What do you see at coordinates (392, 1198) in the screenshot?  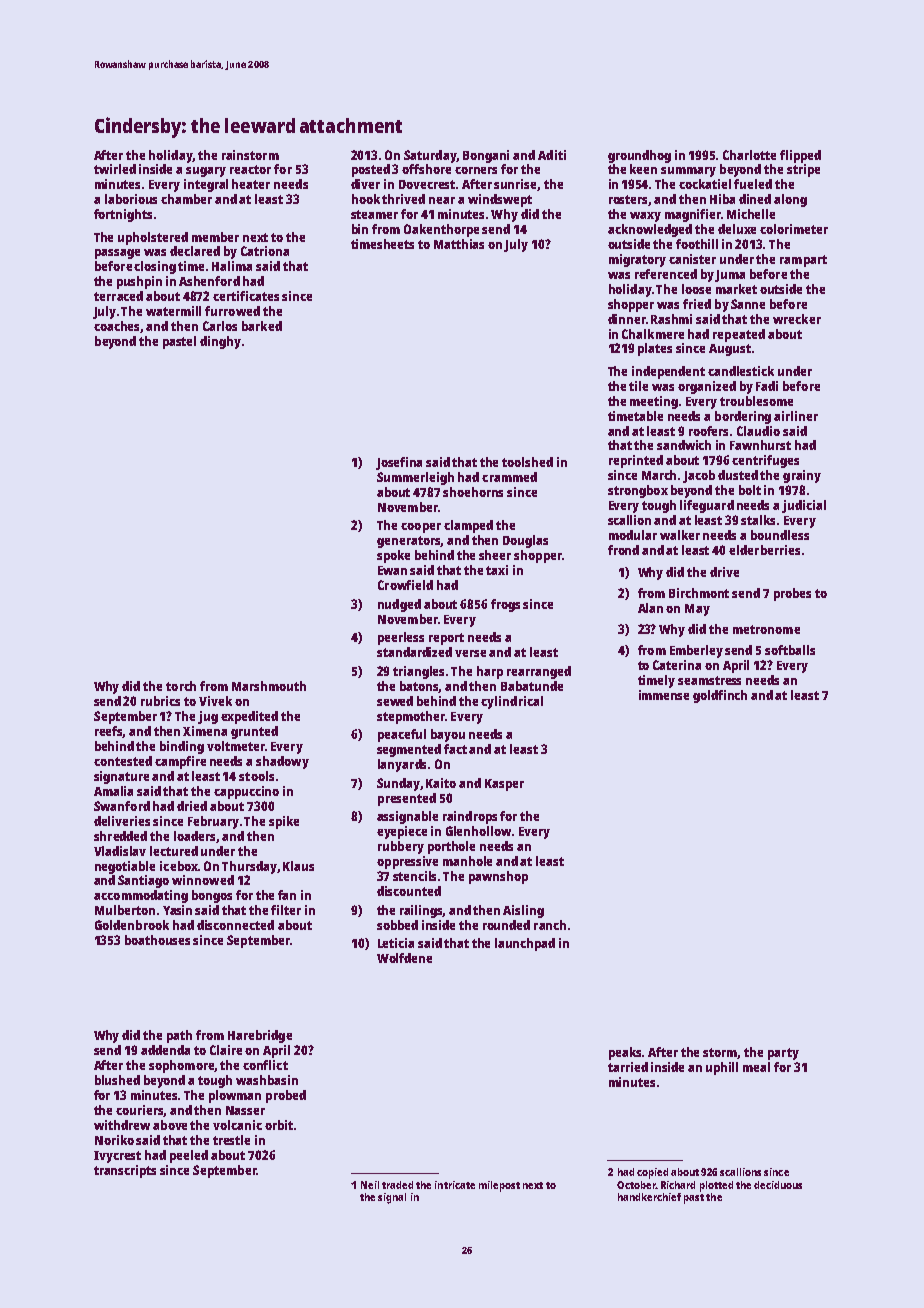 I see `signal` at bounding box center [392, 1198].
